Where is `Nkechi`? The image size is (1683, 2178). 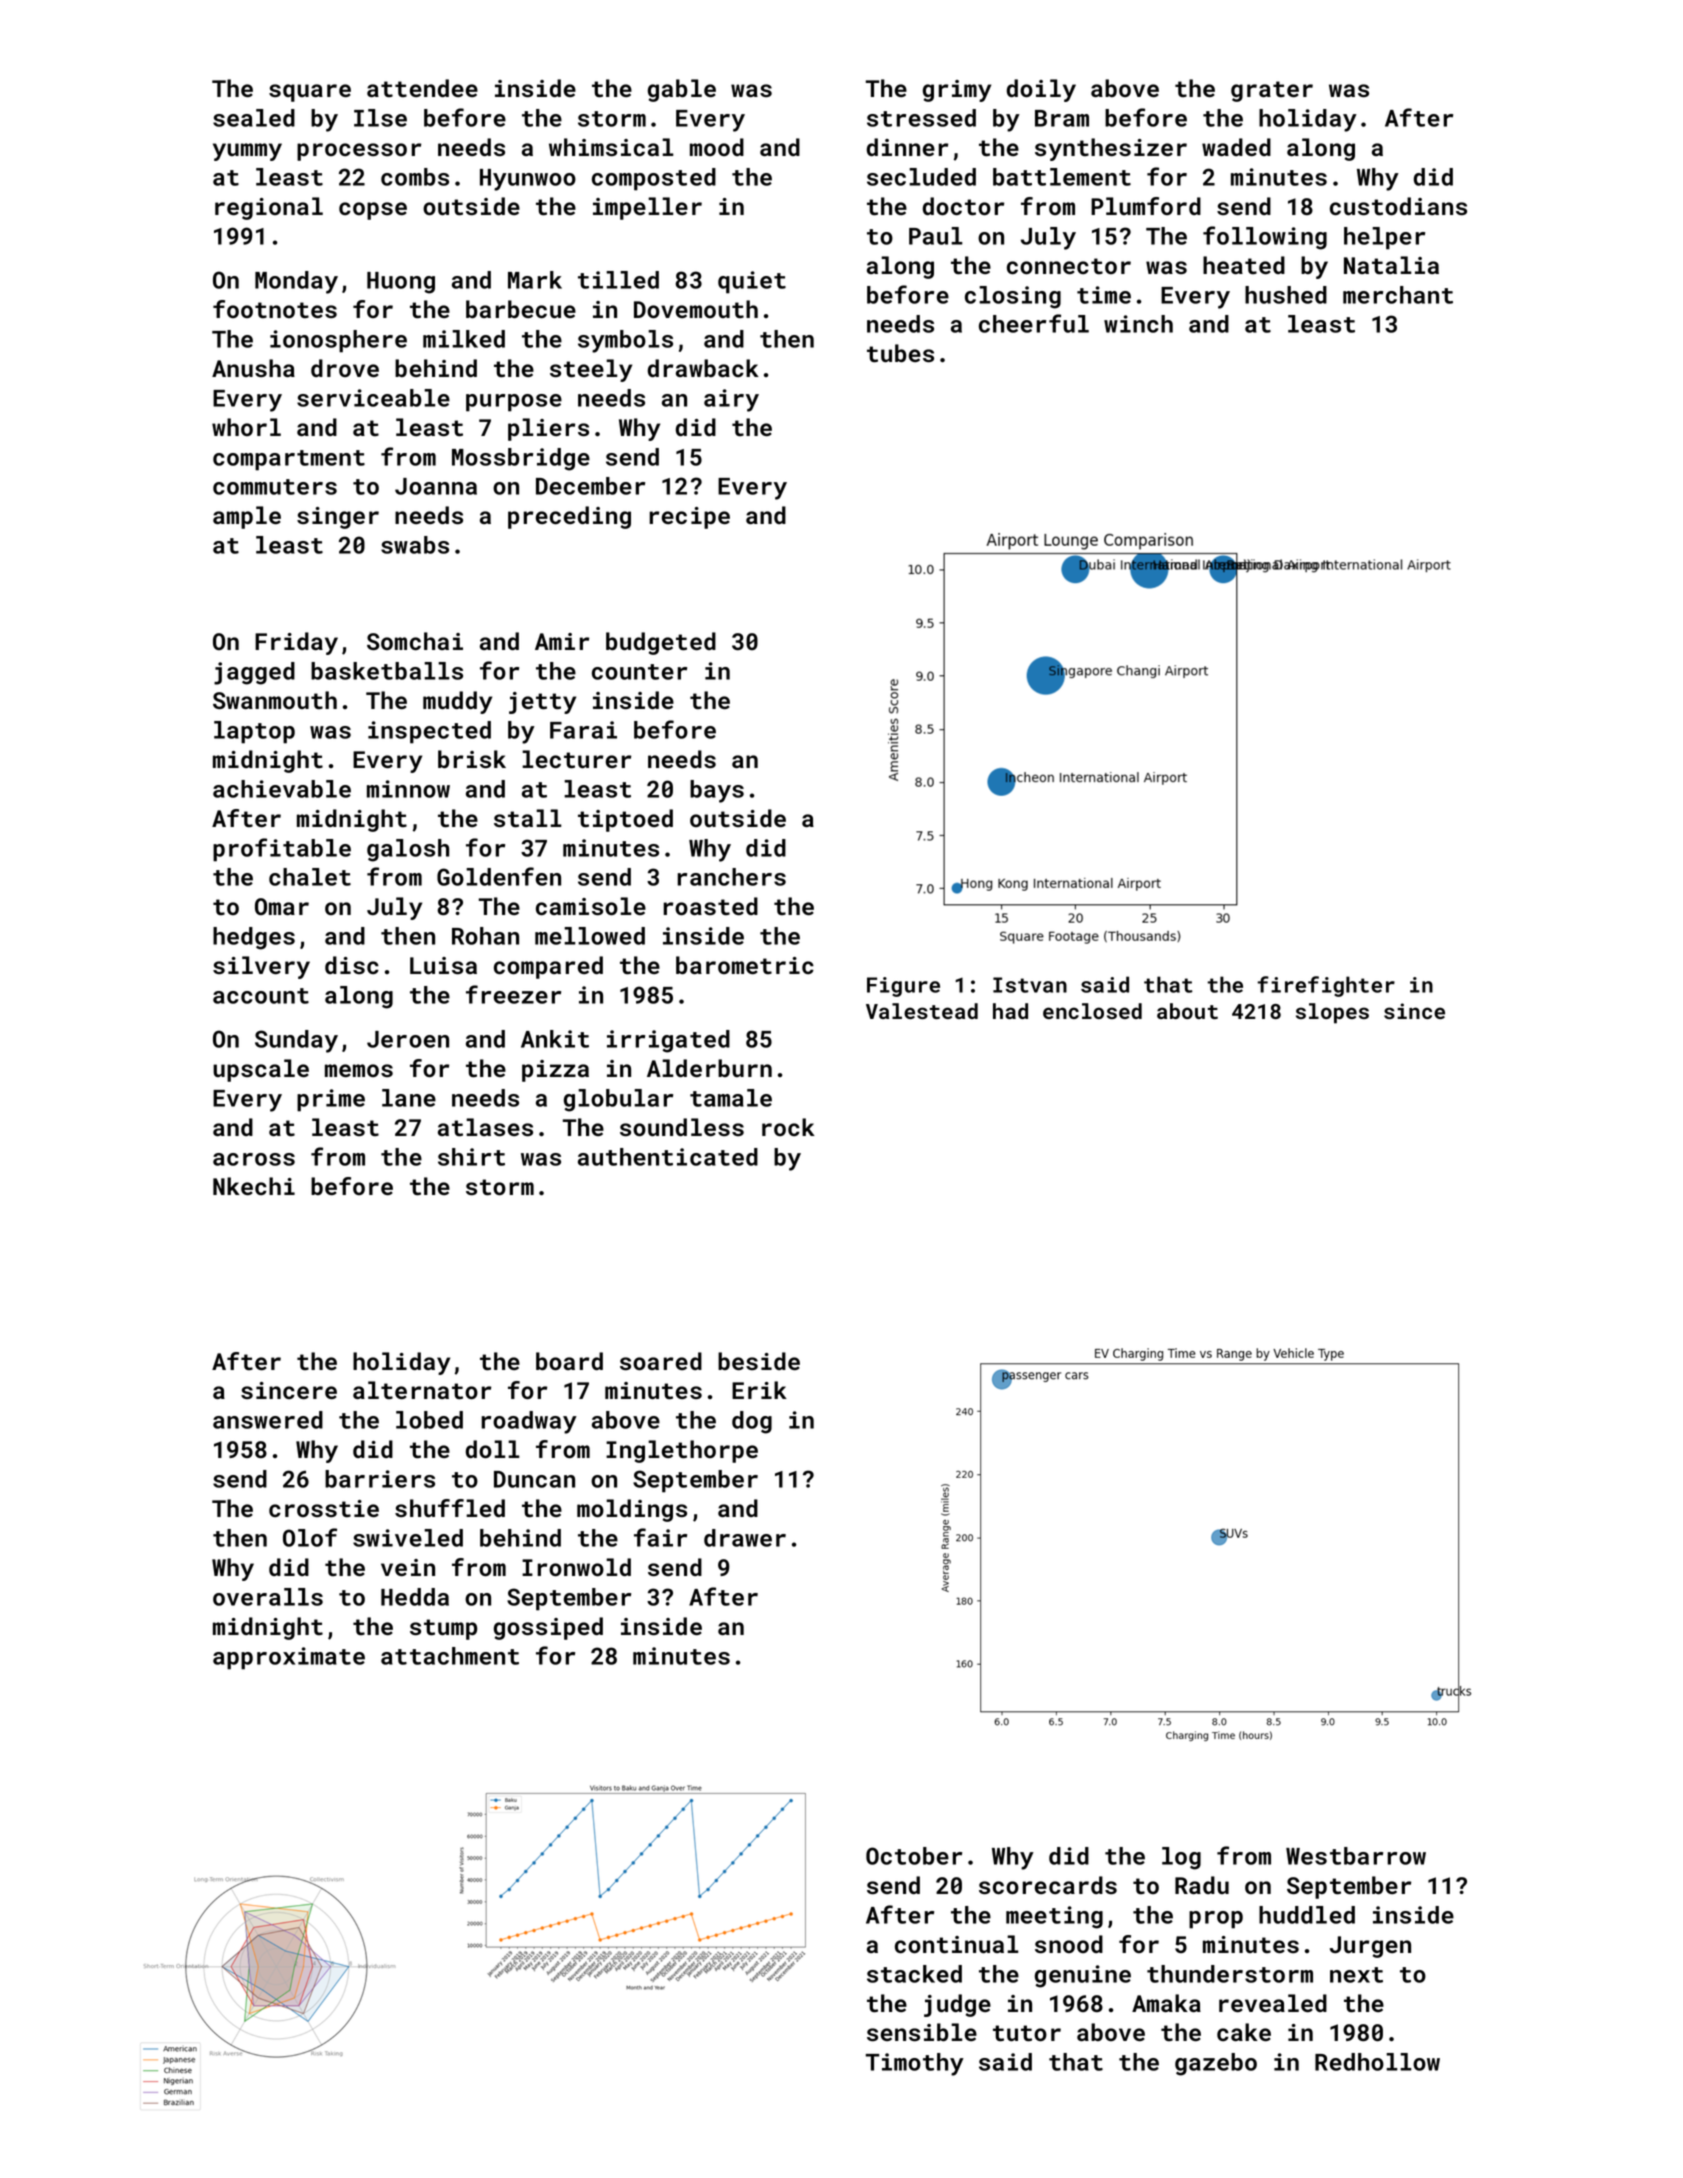 Nkechi is located at coordinates (254, 1186).
